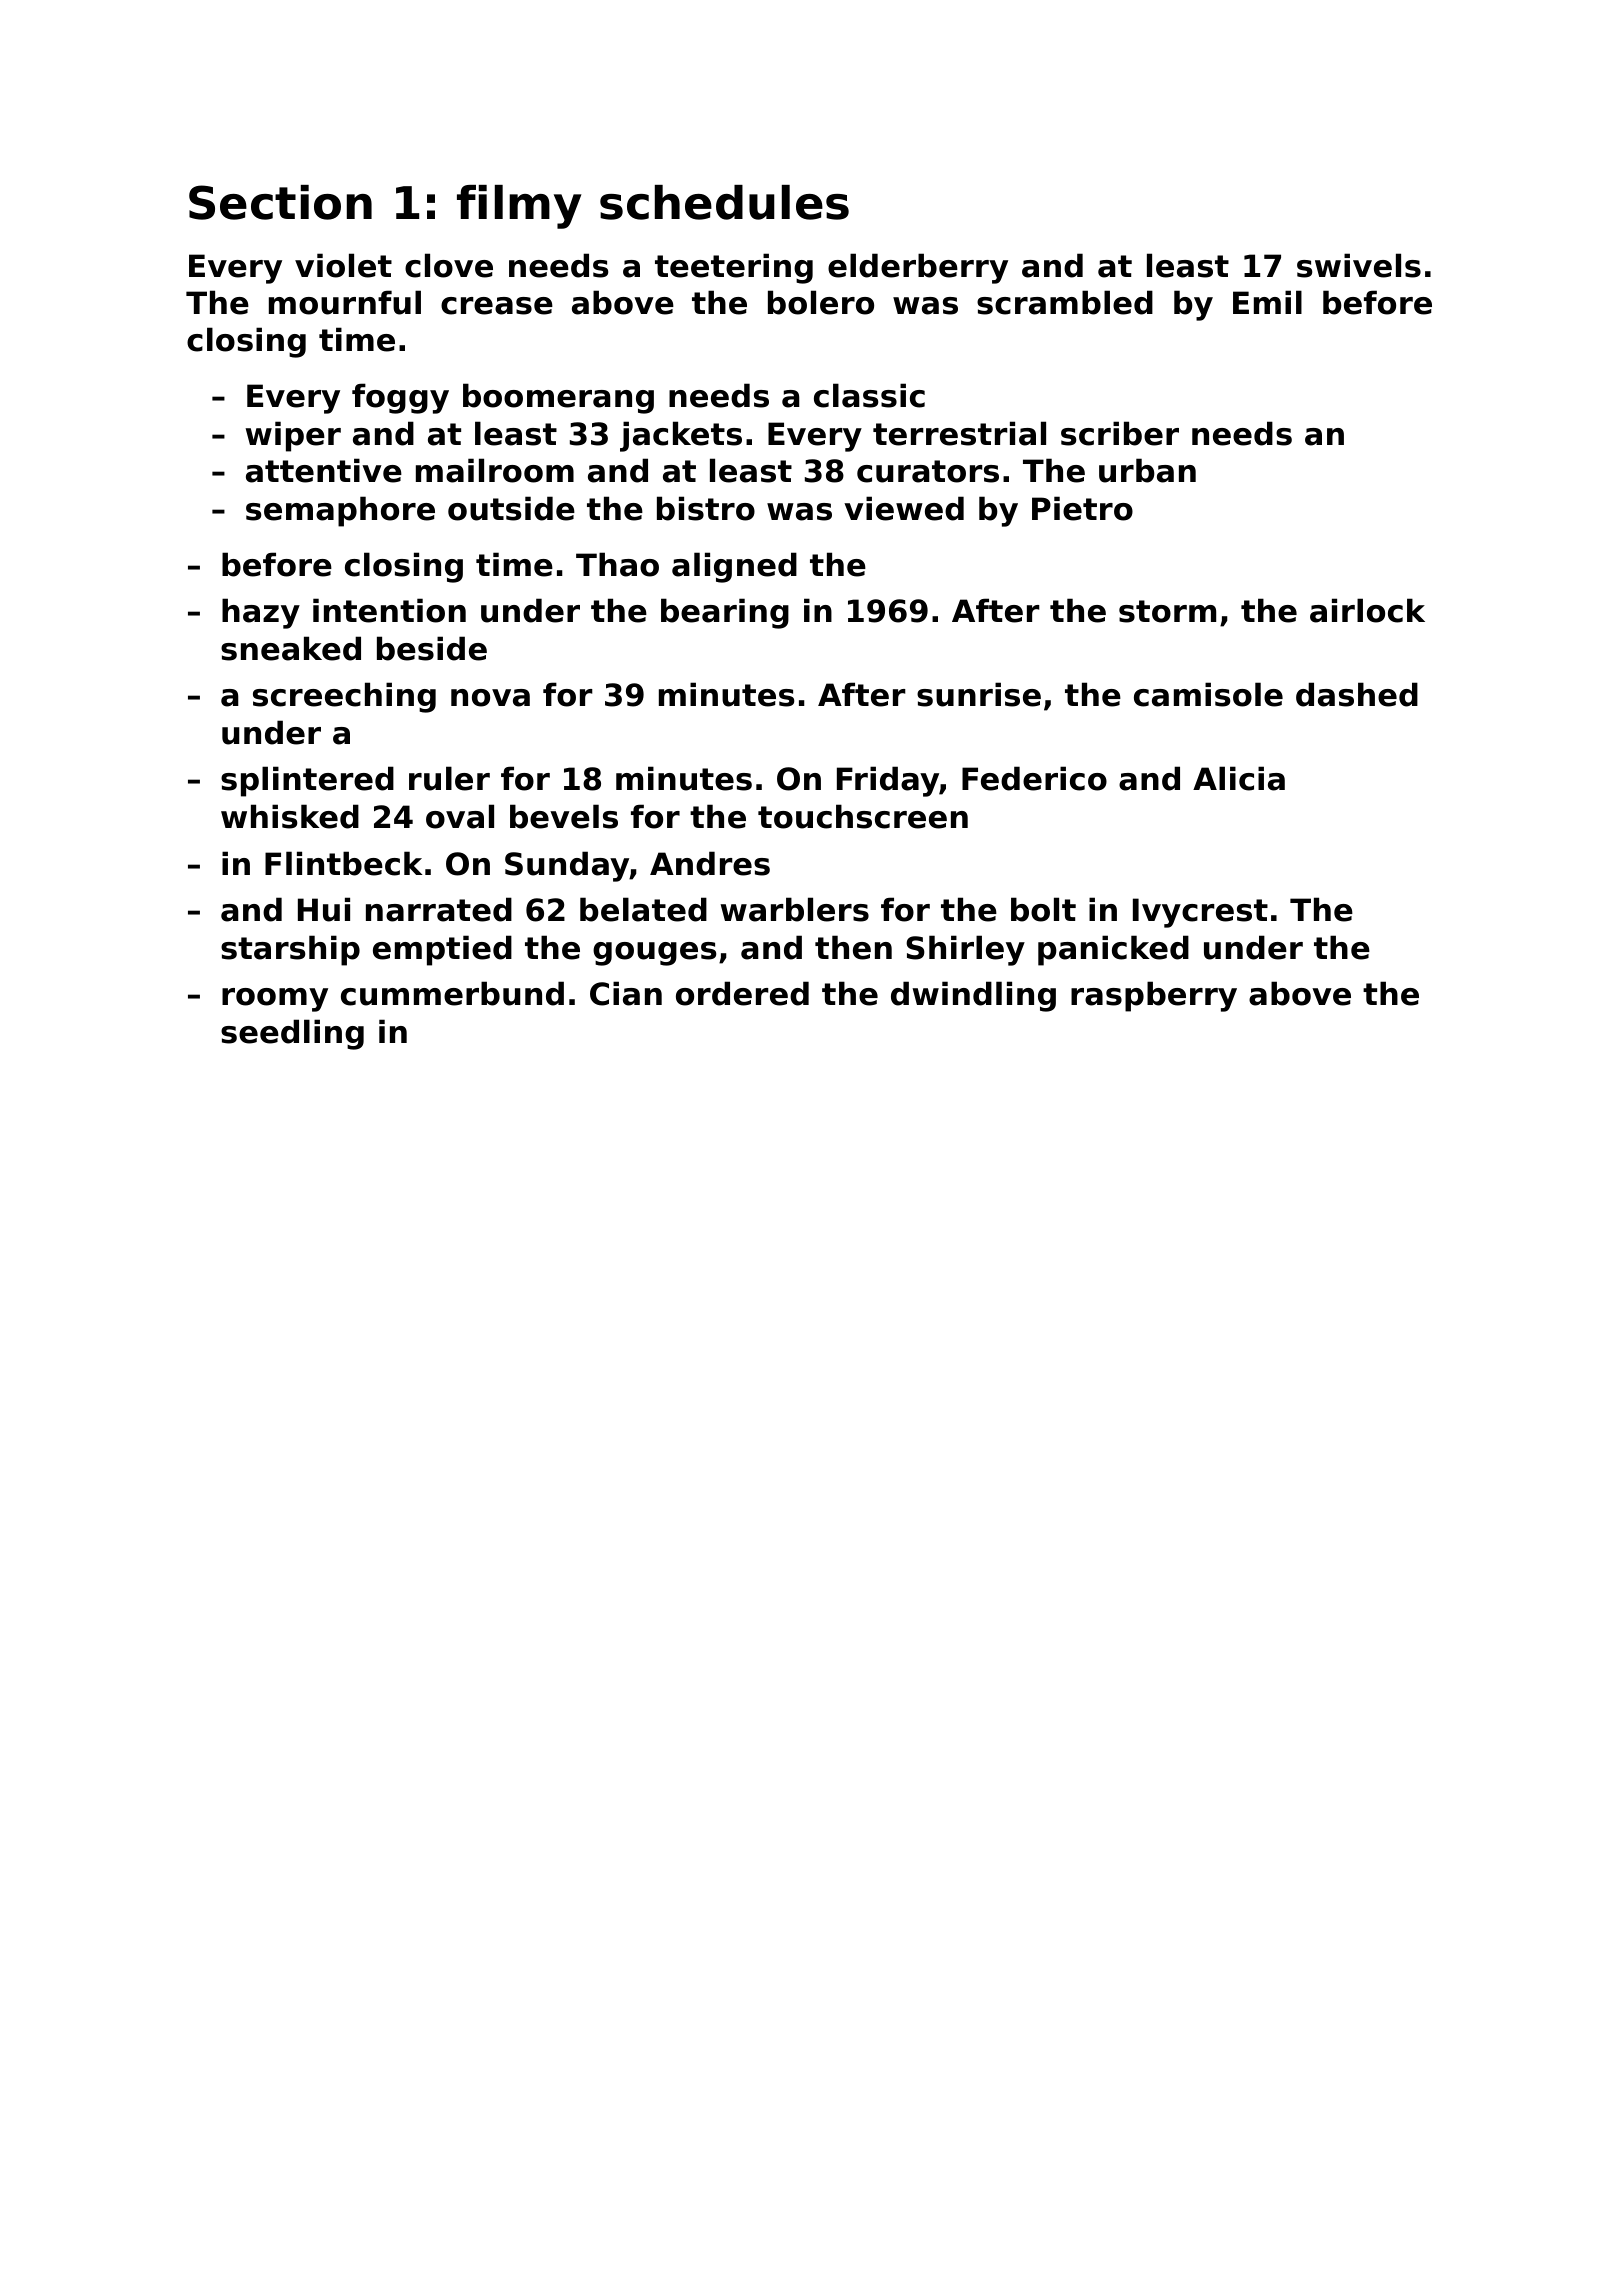  Describe the element at coordinates (1147, 470) in the page. I see `urban` at that location.
